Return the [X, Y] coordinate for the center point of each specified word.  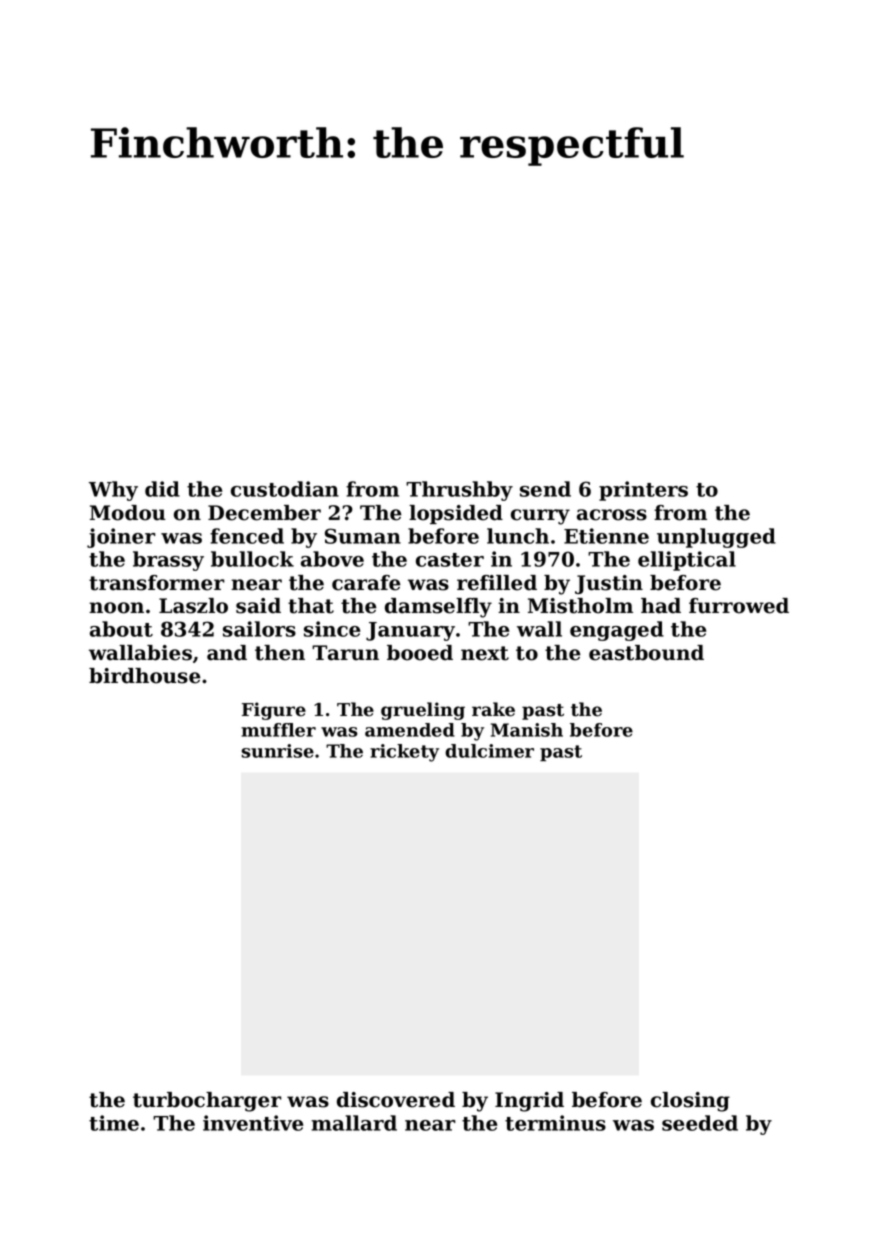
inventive [253, 1123]
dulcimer [489, 751]
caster [450, 560]
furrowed [739, 606]
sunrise [278, 751]
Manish [527, 730]
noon [116, 608]
